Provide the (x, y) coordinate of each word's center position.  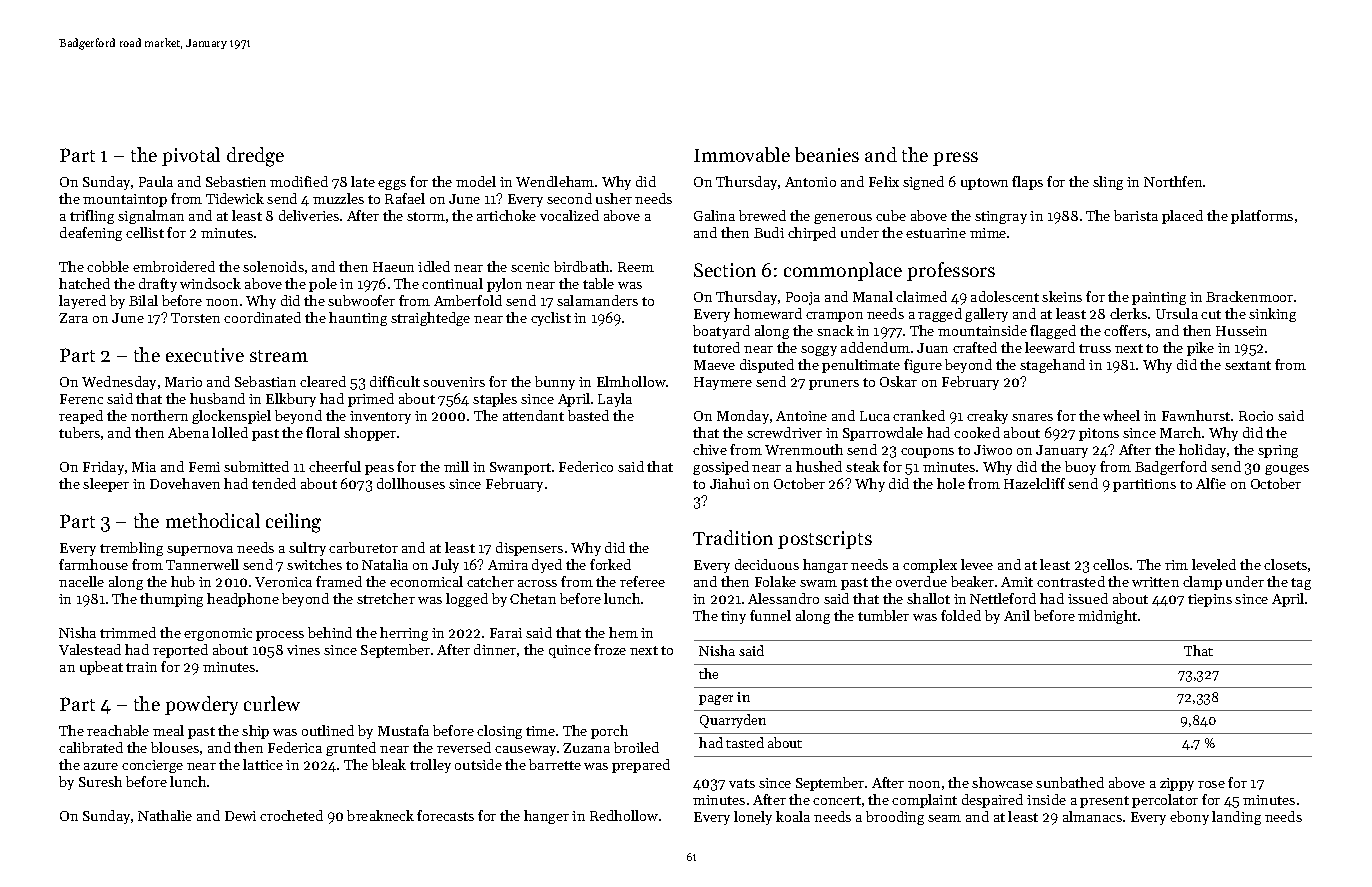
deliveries (309, 215)
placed (1182, 217)
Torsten (195, 318)
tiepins (1210, 600)
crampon (834, 317)
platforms (1262, 217)
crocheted (291, 815)
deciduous (767, 564)
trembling (131, 549)
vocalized (569, 215)
